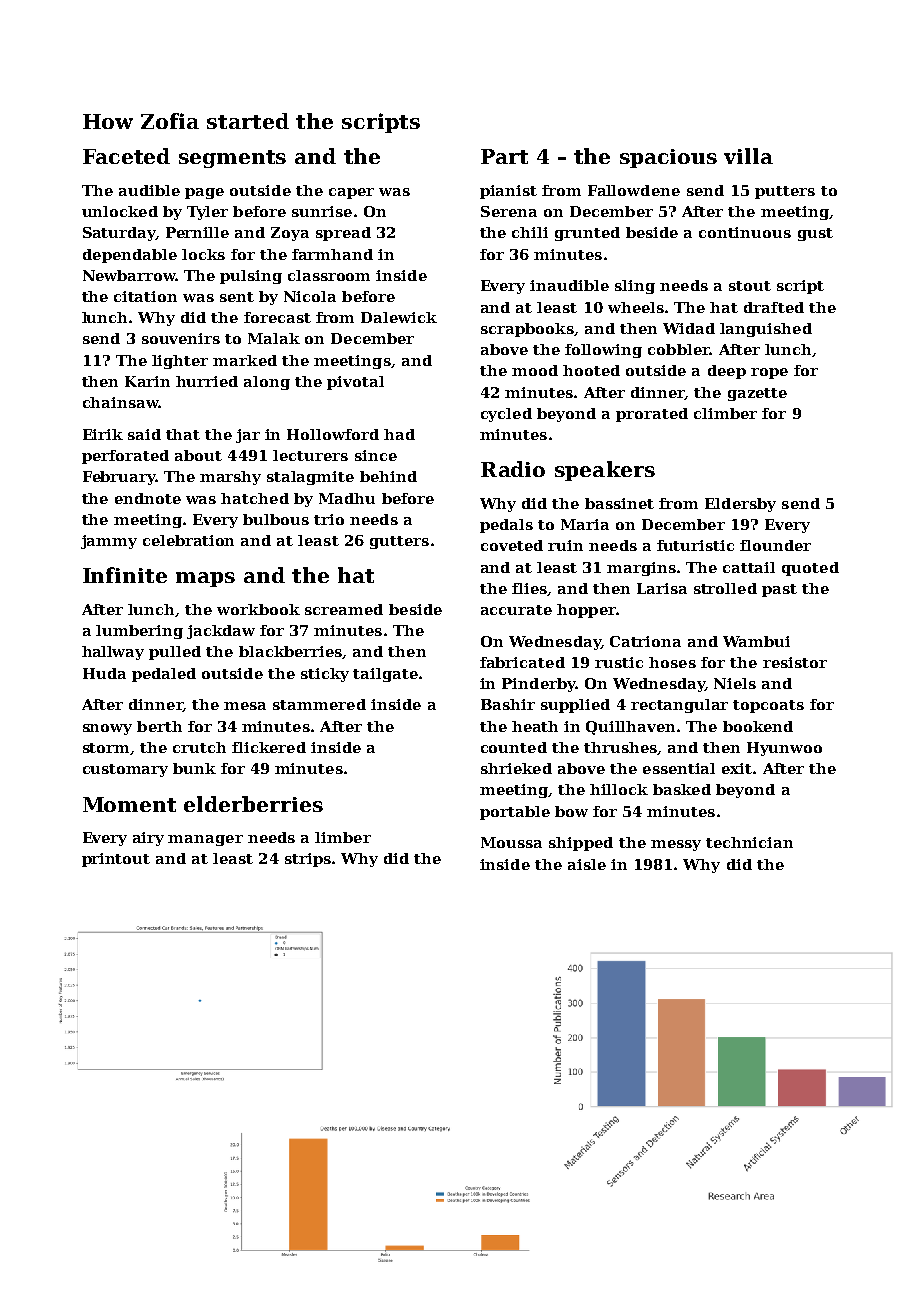 This image has width=924, height=1314. I want to click on forecast, so click(277, 317).
